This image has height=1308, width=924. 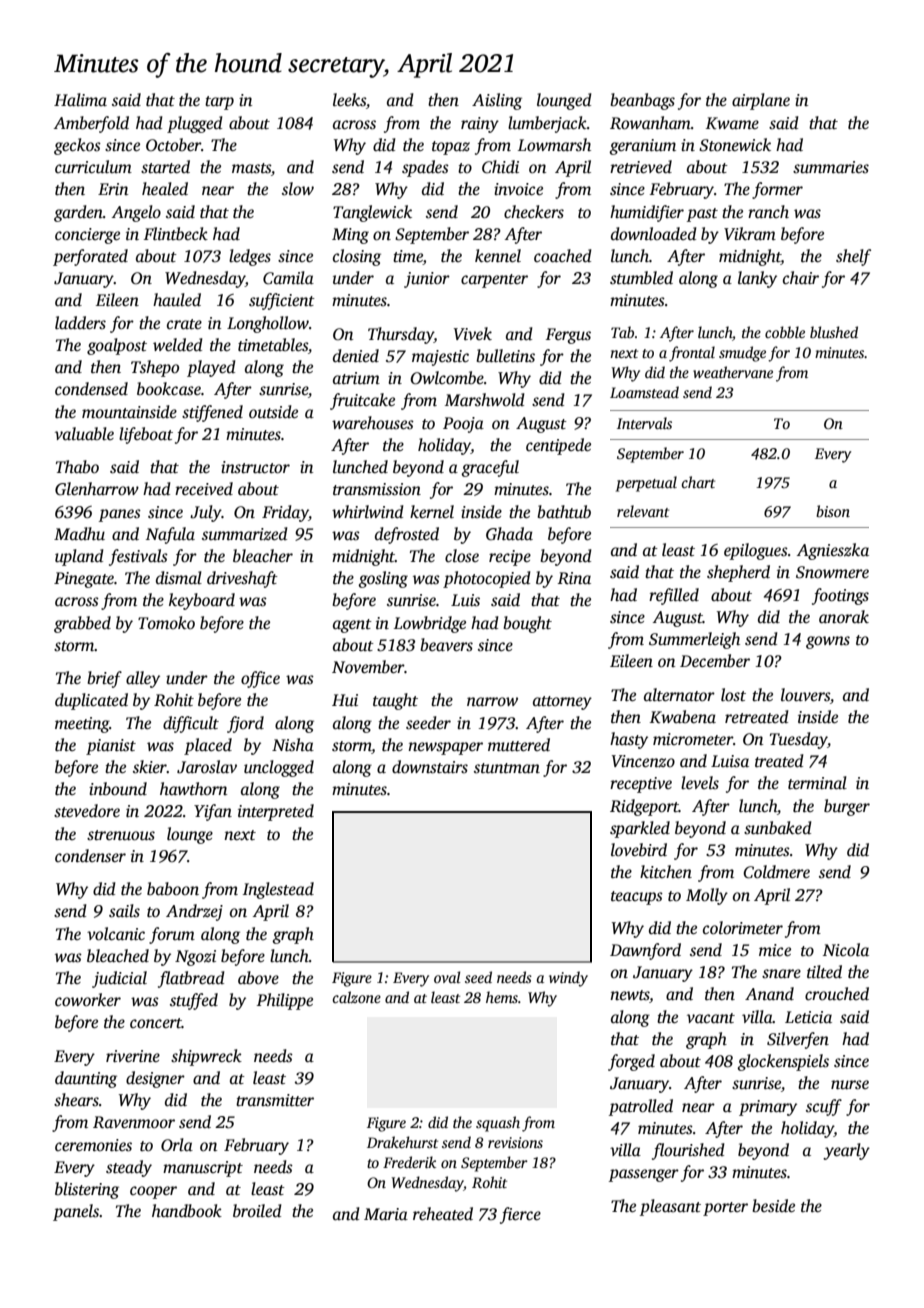 I want to click on panels, so click(x=76, y=1212).
